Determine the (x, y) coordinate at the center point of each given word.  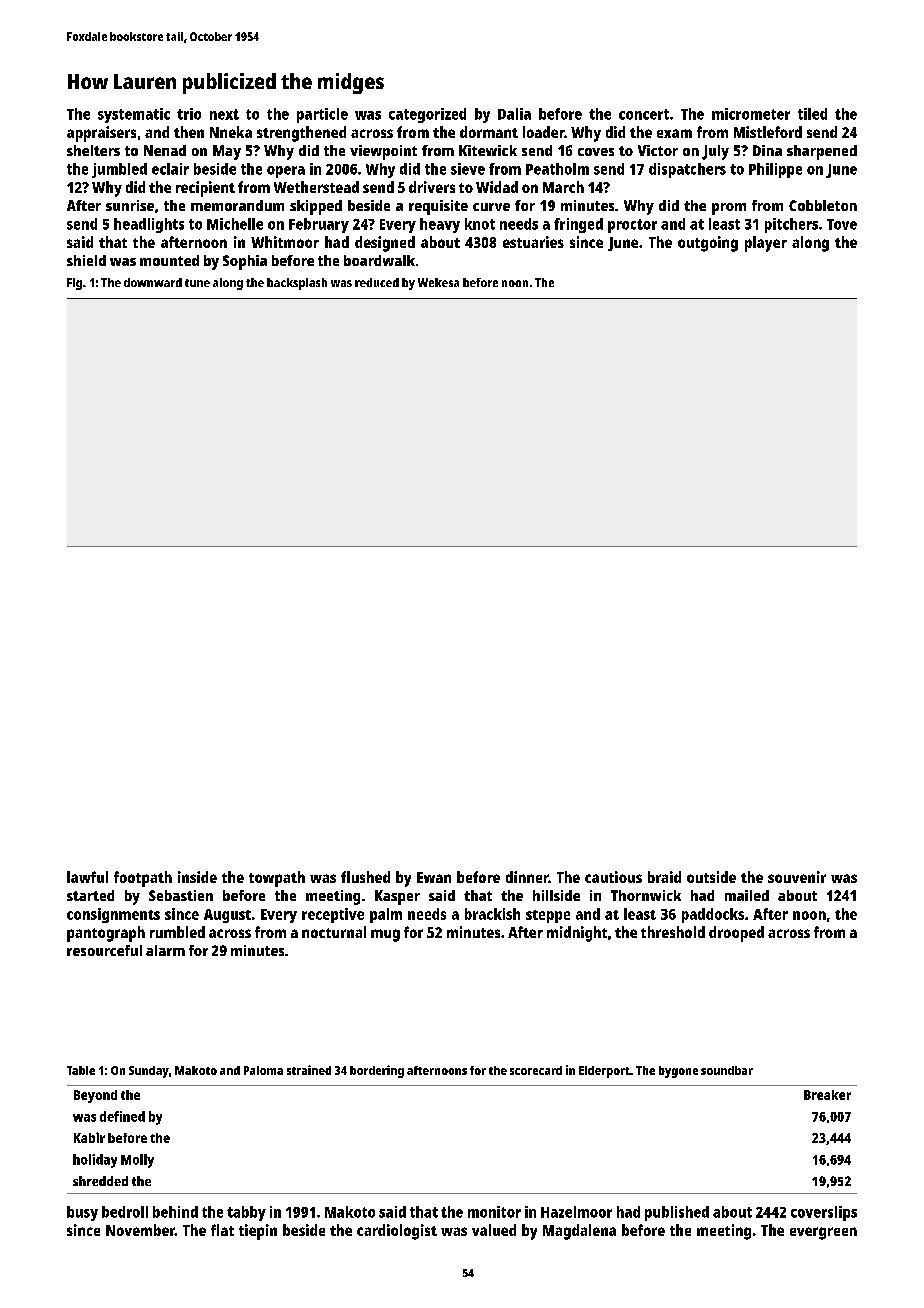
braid (664, 877)
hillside (556, 895)
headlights (149, 225)
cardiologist (397, 1232)
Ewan (434, 877)
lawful (87, 877)
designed (385, 244)
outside (711, 877)
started (90, 895)
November (140, 1230)
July (715, 152)
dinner (527, 877)
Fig (74, 284)
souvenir (797, 877)
